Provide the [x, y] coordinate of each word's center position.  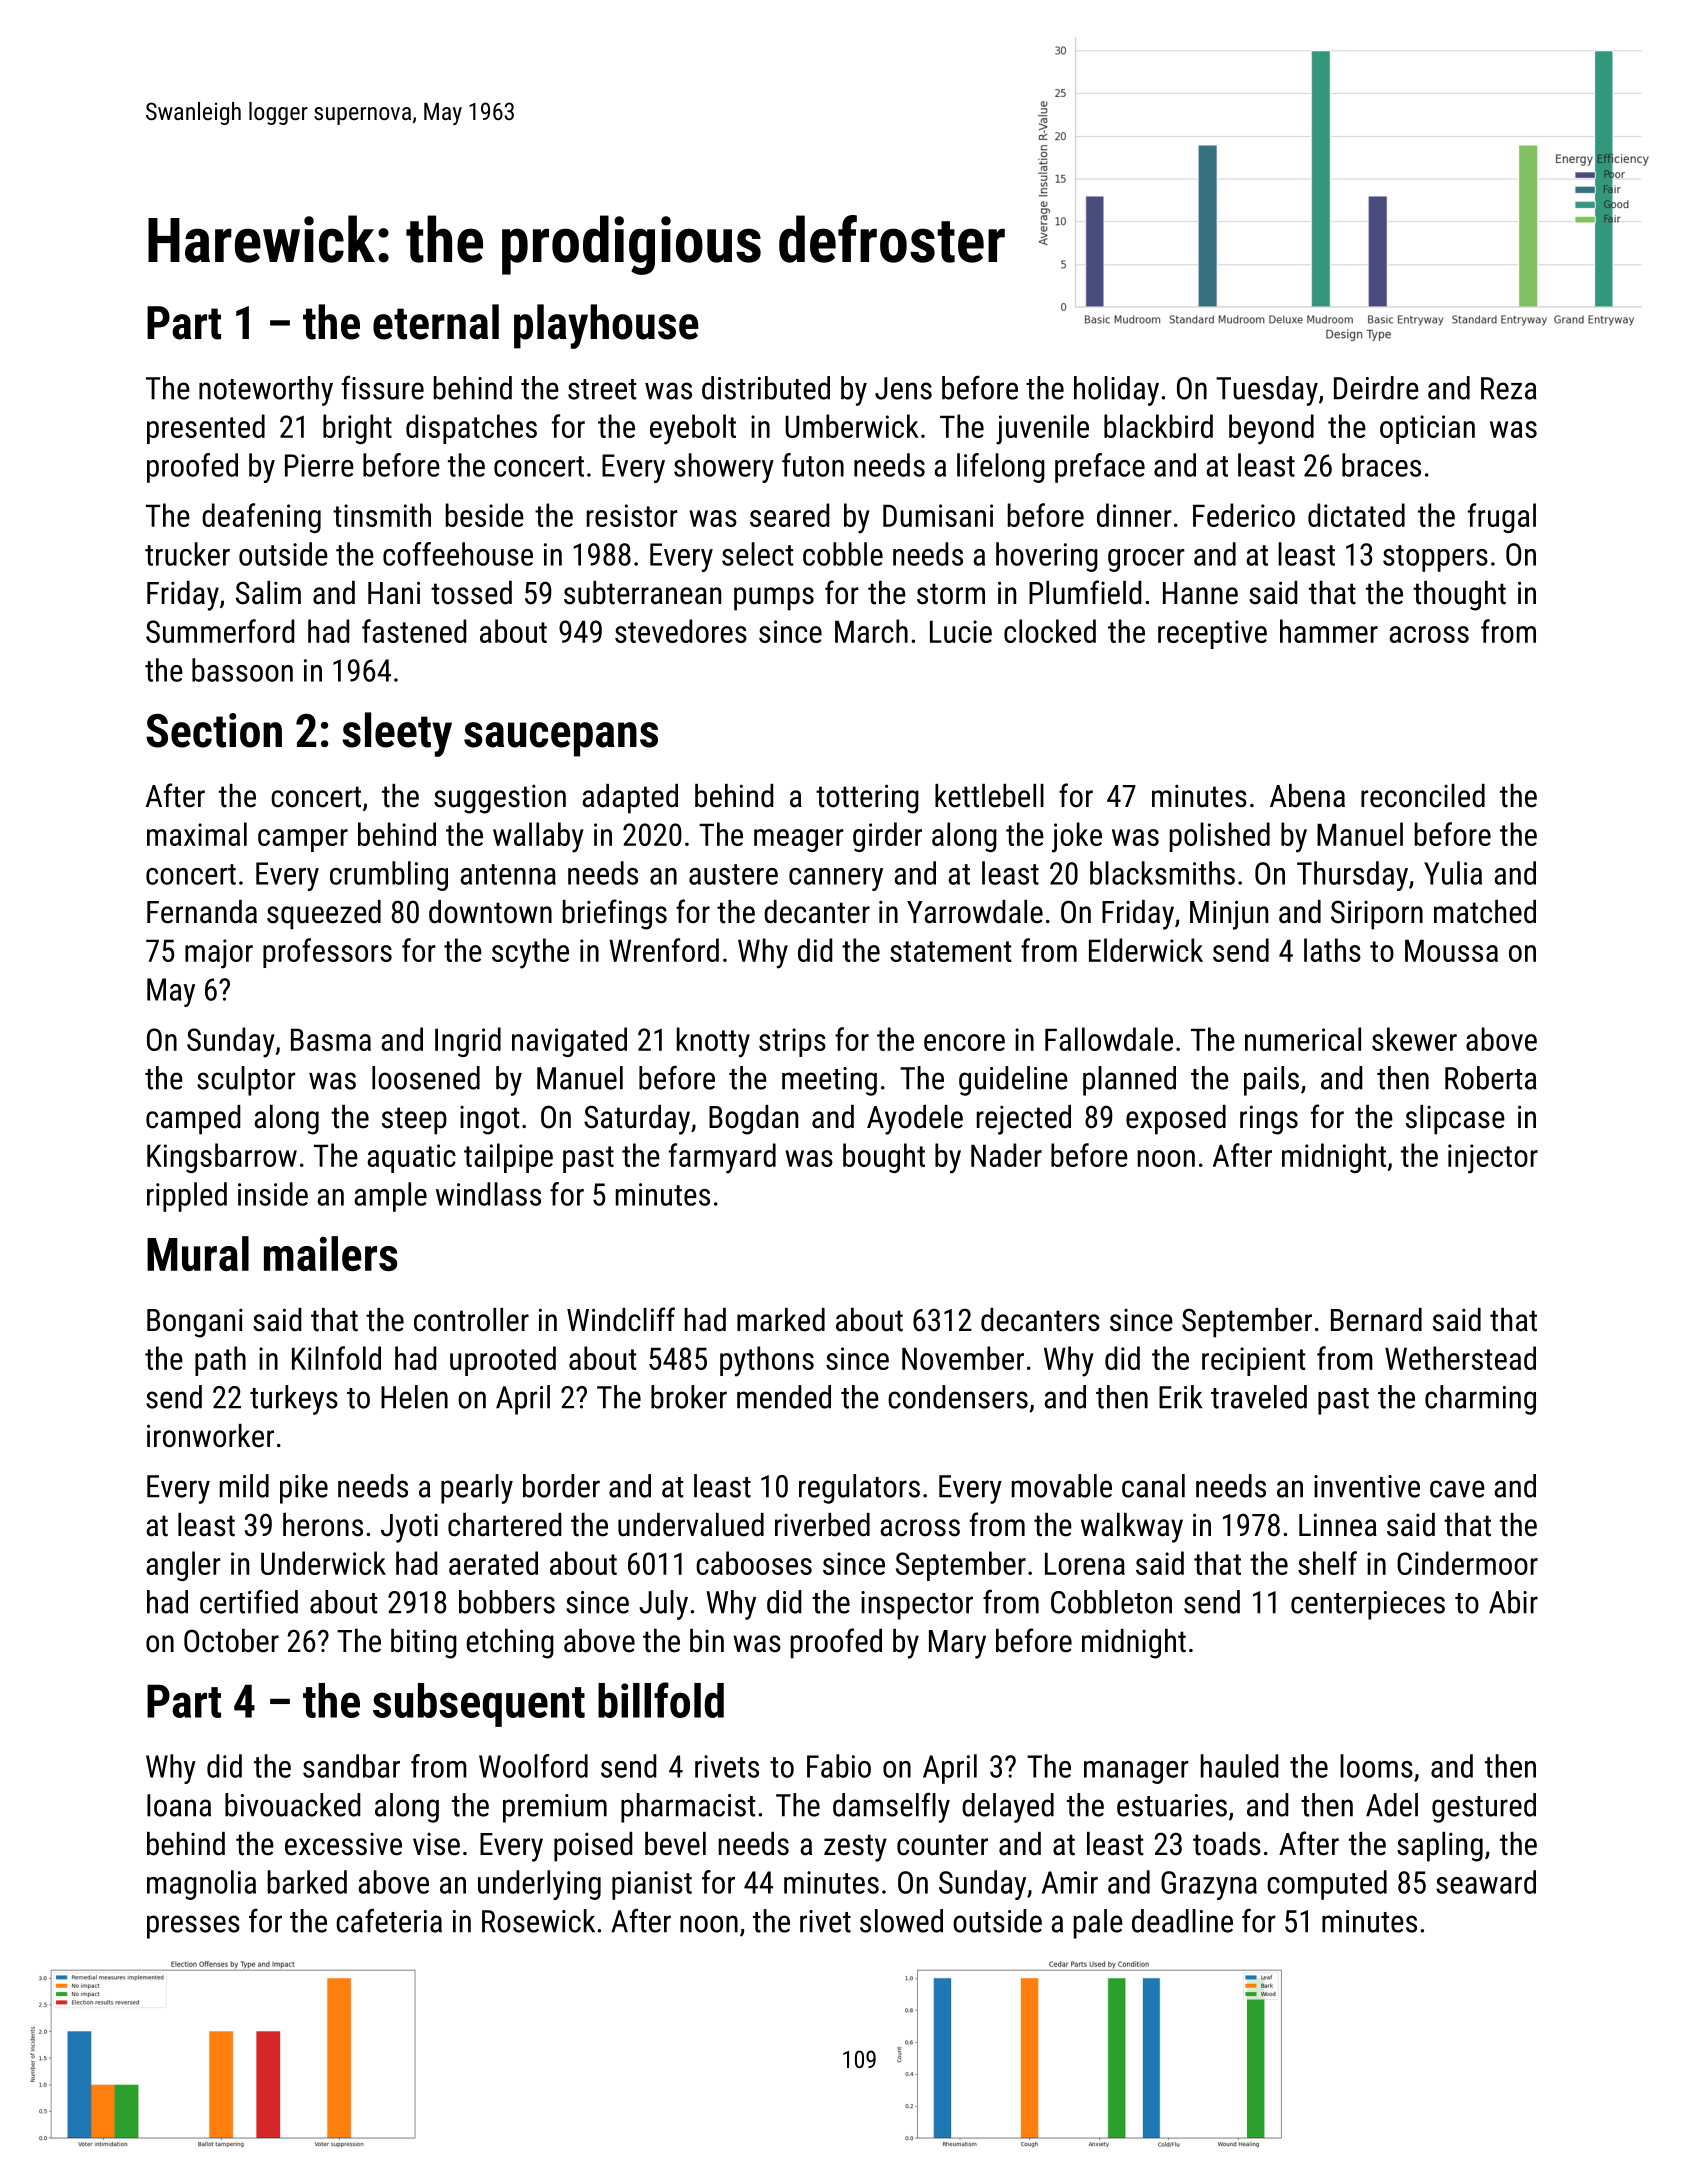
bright [357, 429]
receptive [1212, 634]
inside [273, 1194]
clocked [1050, 631]
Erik [1180, 1397]
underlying [539, 1885]
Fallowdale [1109, 1039]
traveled [1259, 1397]
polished [1220, 837]
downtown [490, 912]
